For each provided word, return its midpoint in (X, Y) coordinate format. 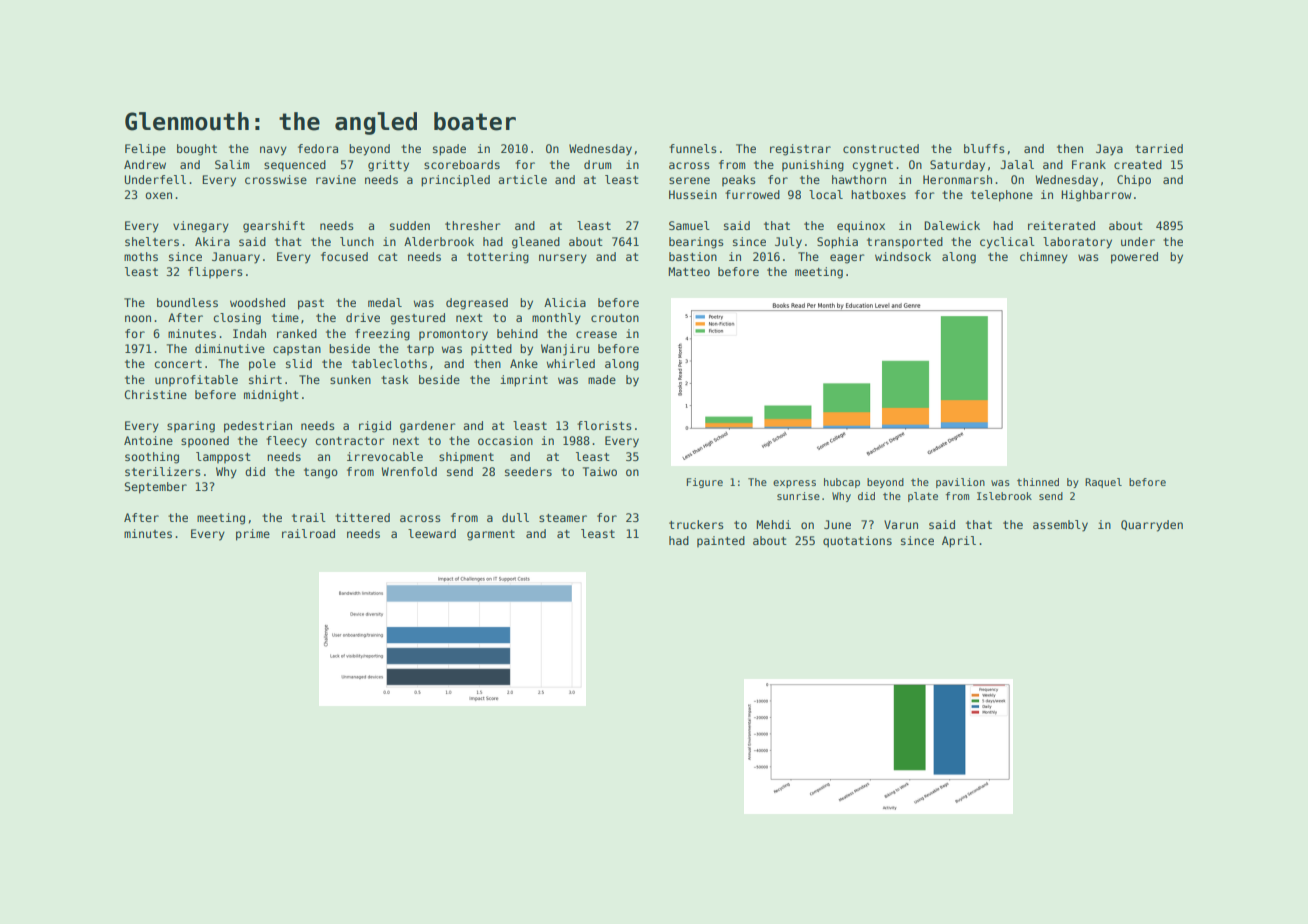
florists (604, 425)
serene (689, 180)
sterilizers (163, 471)
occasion (505, 440)
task (395, 379)
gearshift (274, 227)
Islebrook (1004, 496)
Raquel (1103, 483)
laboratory (1077, 243)
